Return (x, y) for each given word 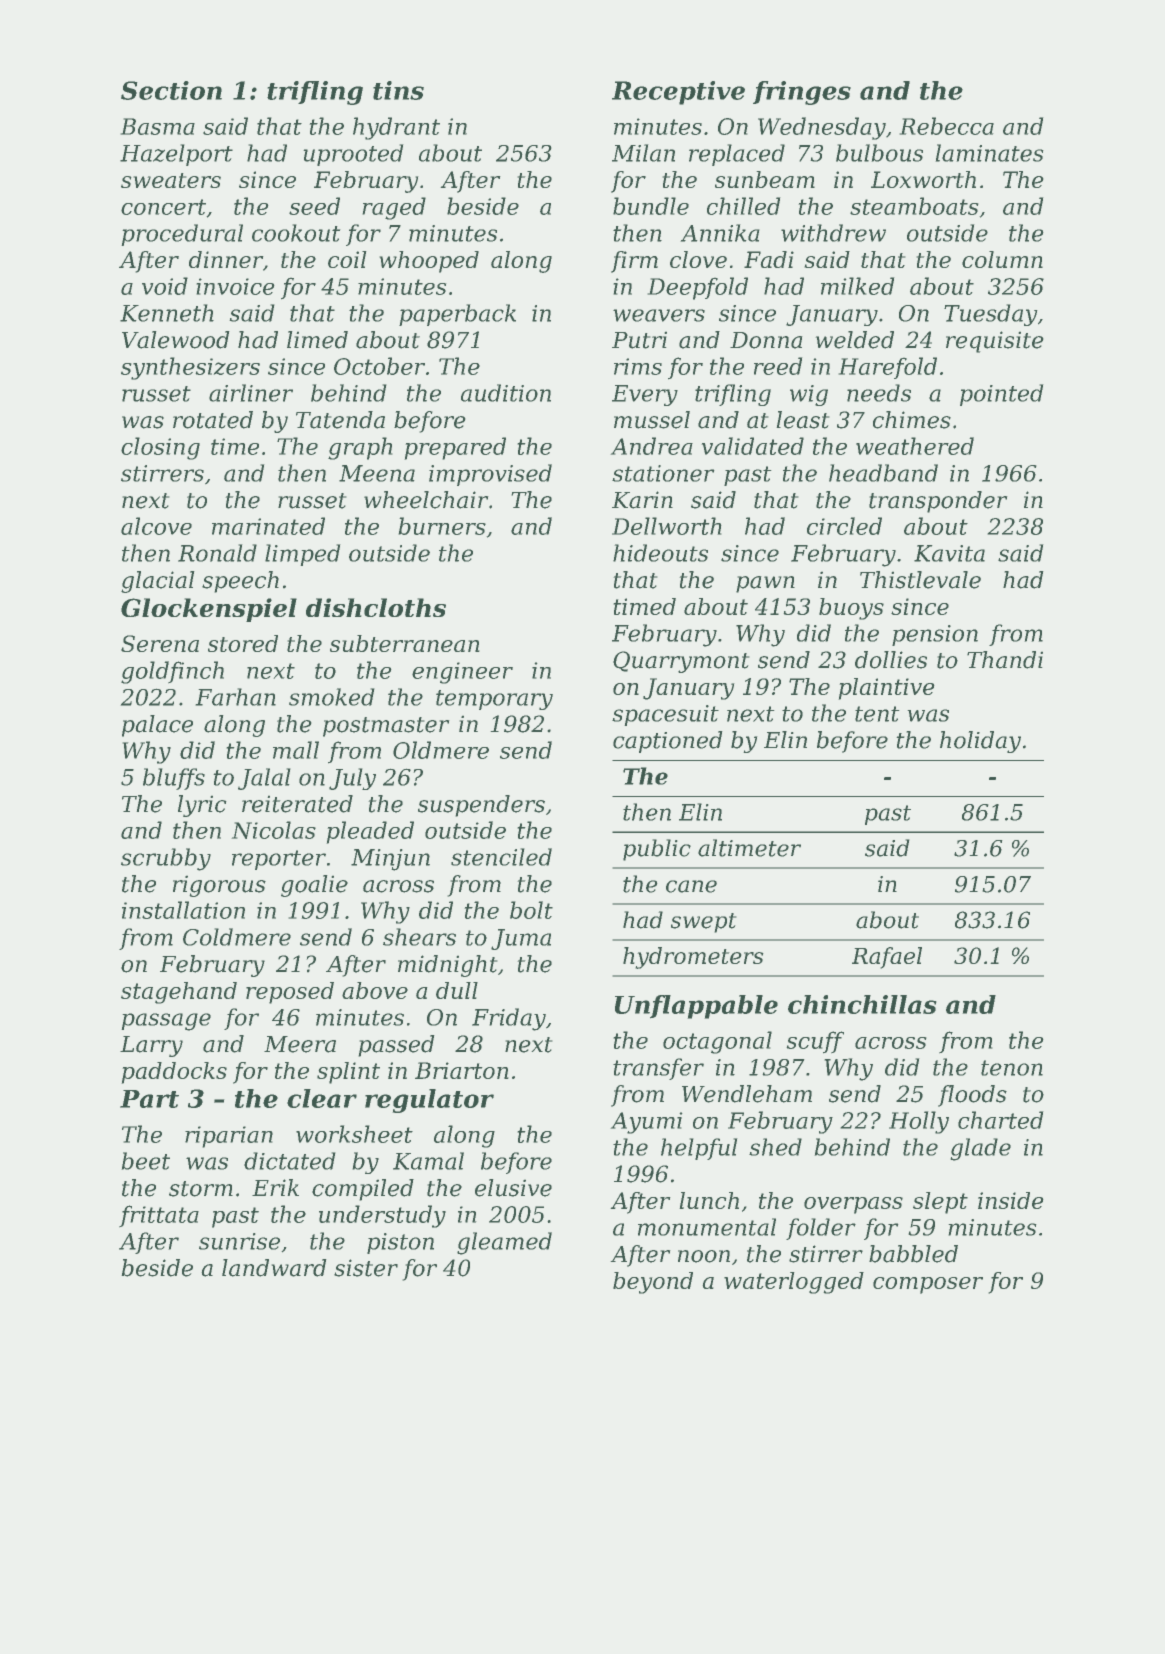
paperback (457, 315)
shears (419, 937)
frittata (159, 1216)
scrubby (166, 859)
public (657, 850)
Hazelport (176, 155)
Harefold (888, 368)
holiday (980, 742)
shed (775, 1147)
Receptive (678, 93)
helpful (699, 1149)
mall (296, 750)
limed (317, 340)
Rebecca (947, 126)
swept (703, 923)
